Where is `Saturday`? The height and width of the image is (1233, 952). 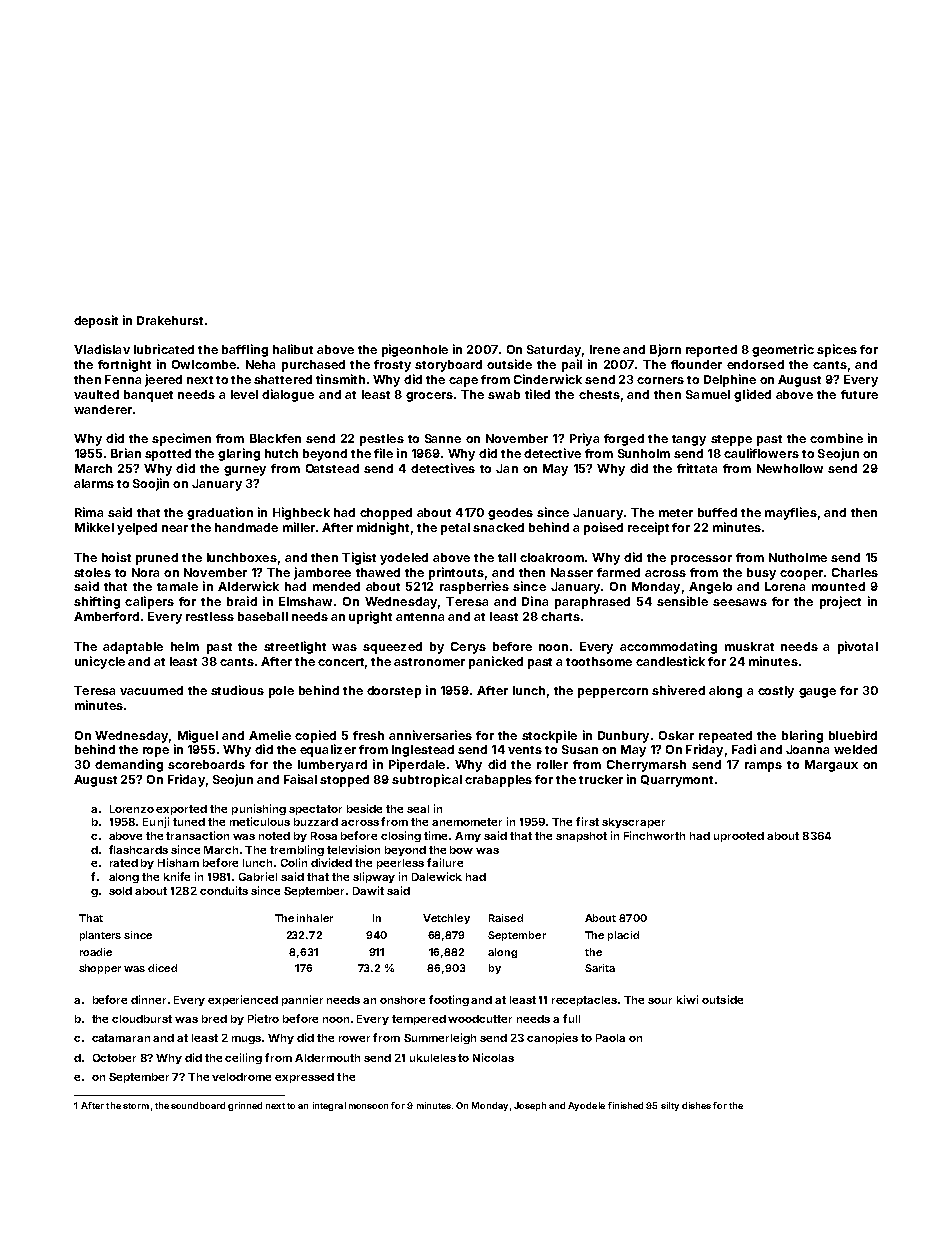
Saturday is located at coordinates (554, 351).
